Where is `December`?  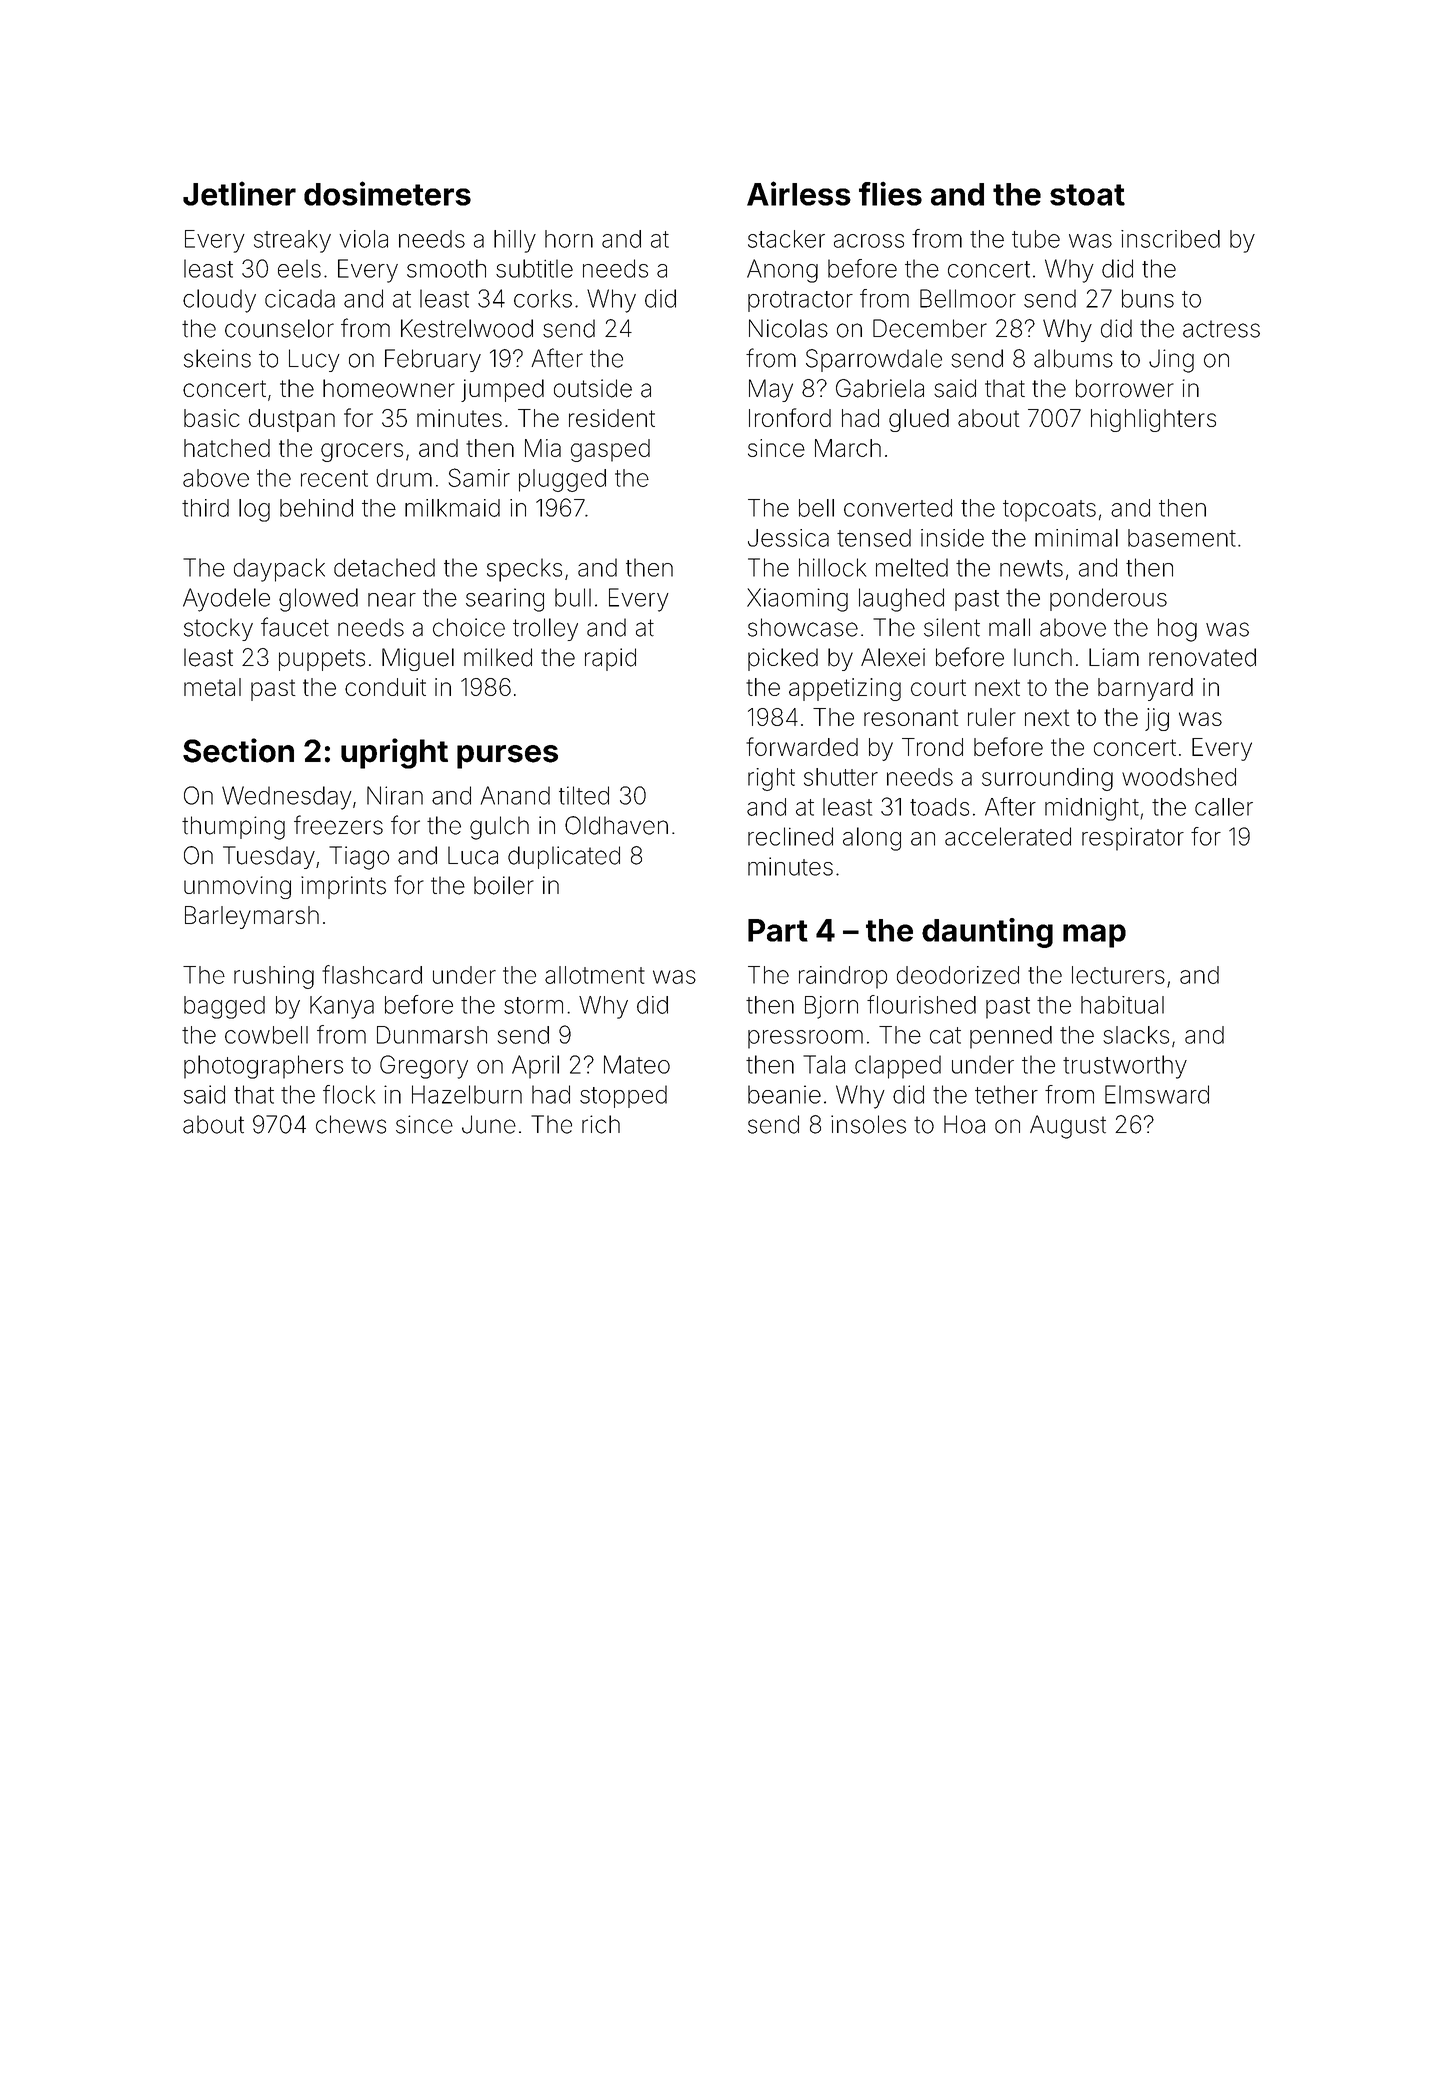 December is located at coordinates (930, 328).
